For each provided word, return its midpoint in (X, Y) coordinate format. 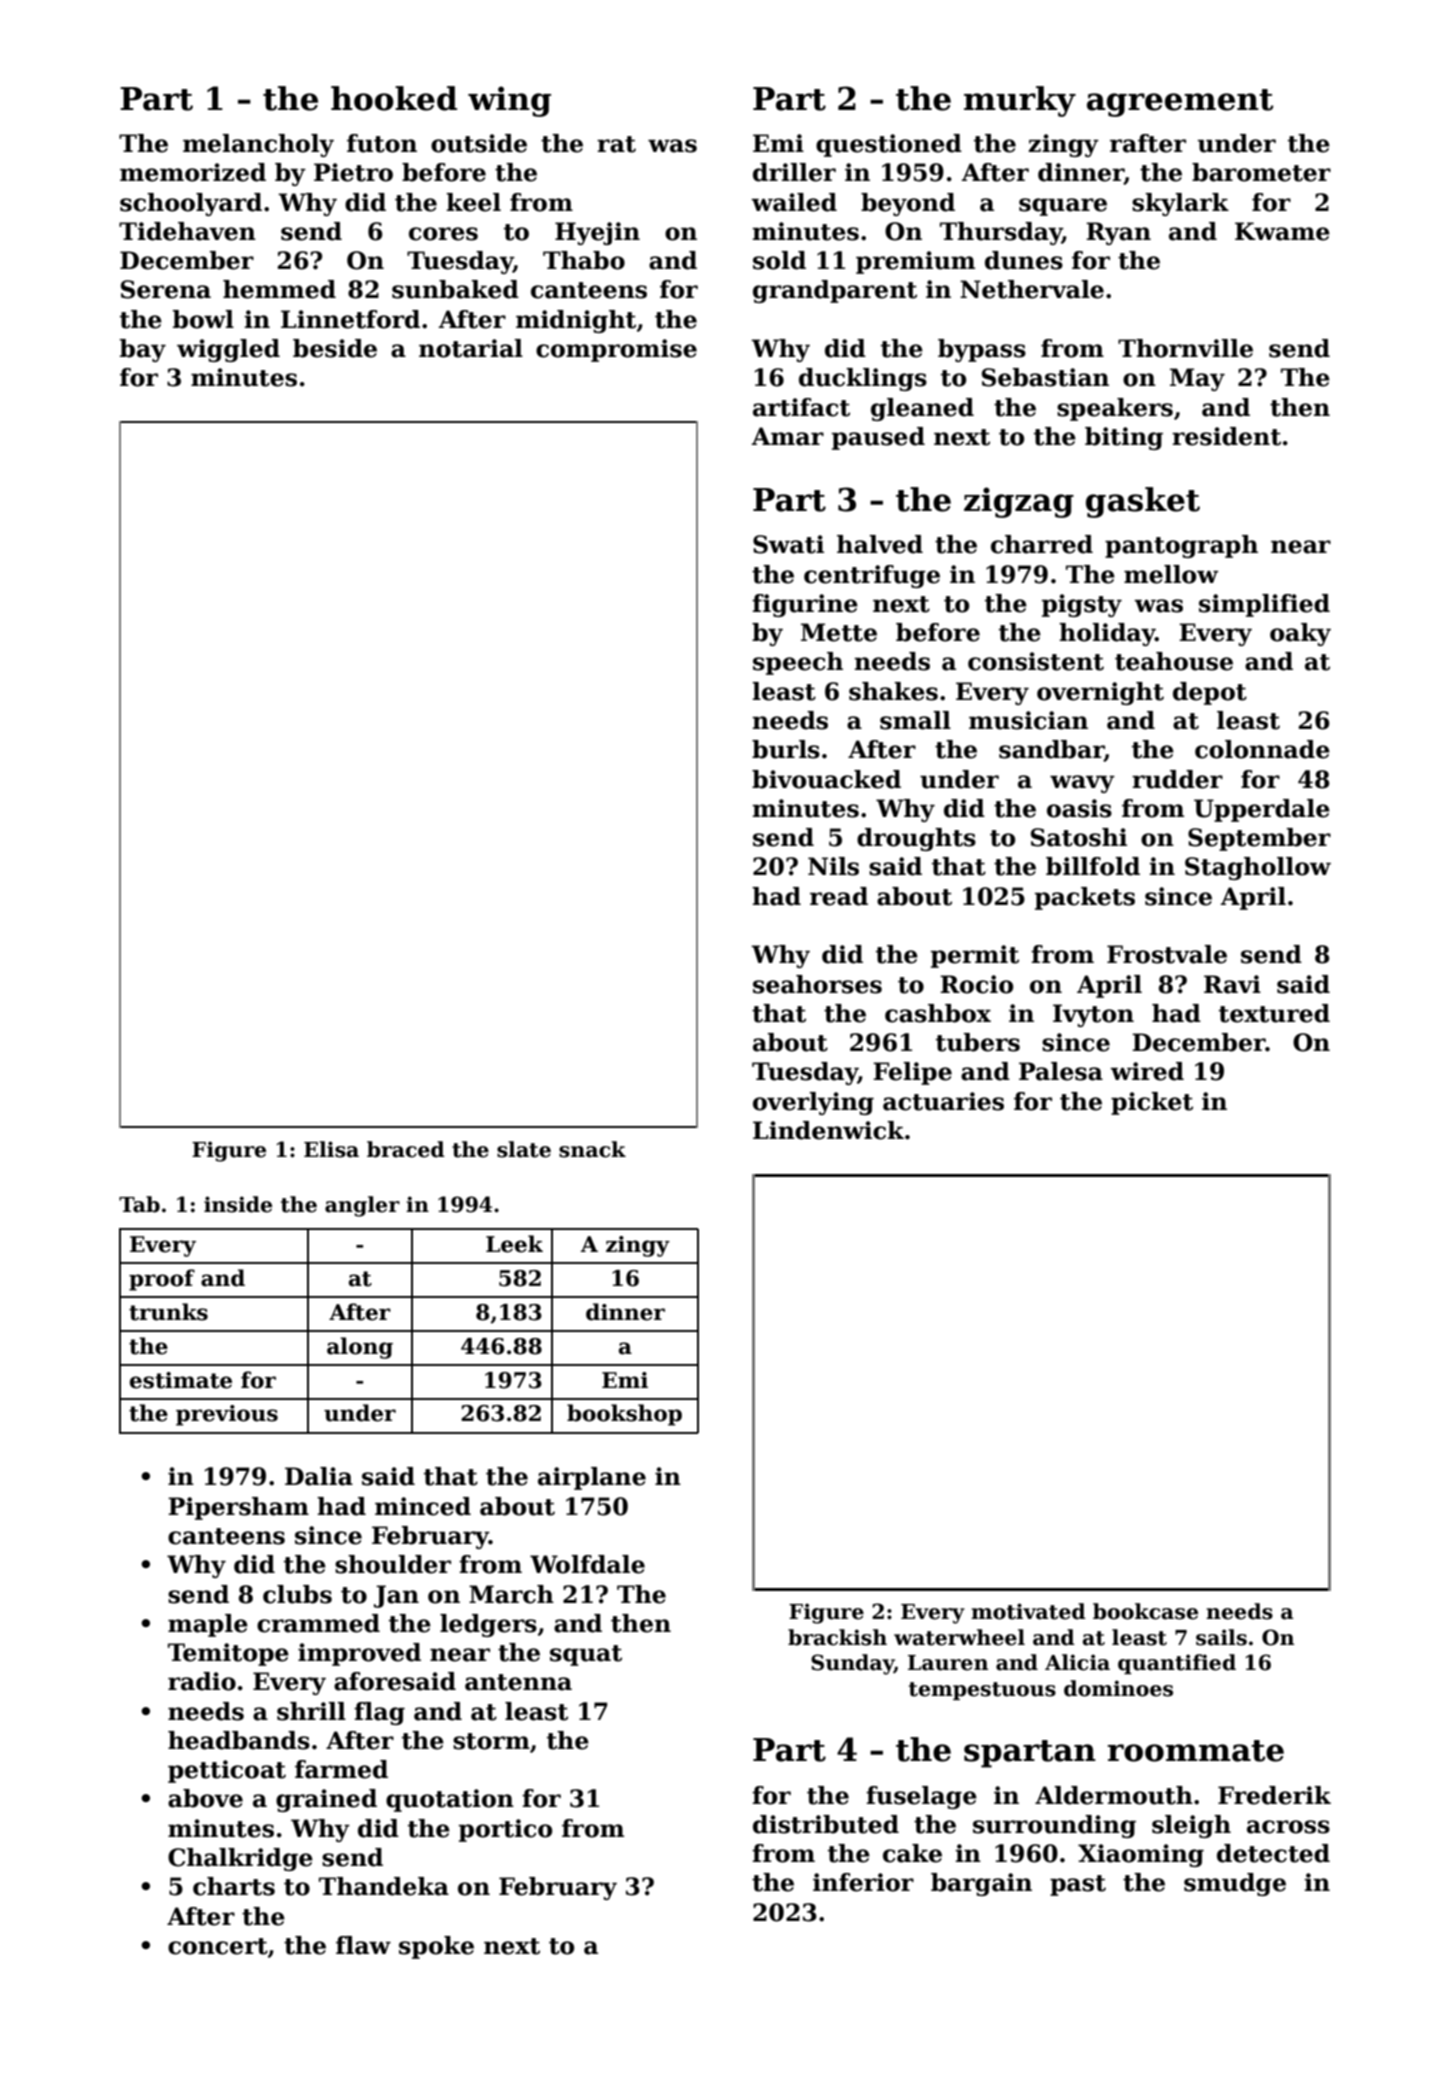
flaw (363, 1945)
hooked (394, 98)
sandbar (1051, 750)
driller (794, 172)
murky (1020, 101)
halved (880, 544)
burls (786, 749)
